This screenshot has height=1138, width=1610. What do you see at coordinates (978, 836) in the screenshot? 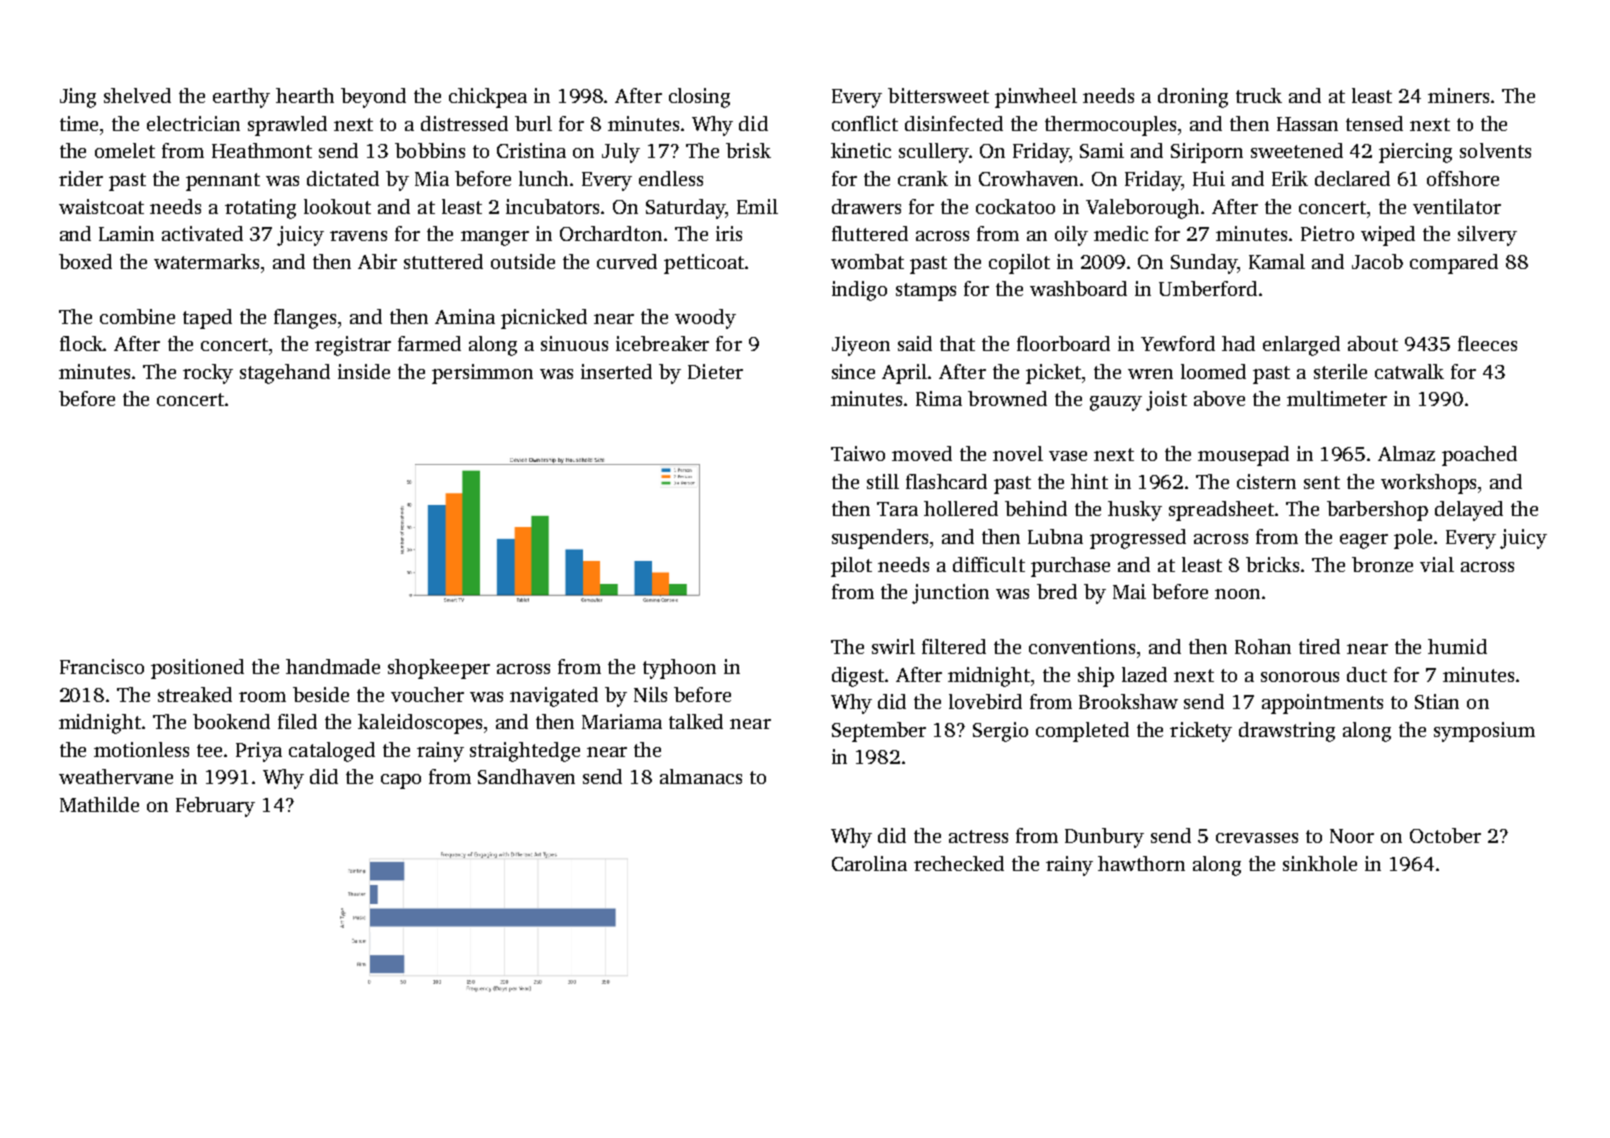
I see `actress` at bounding box center [978, 836].
